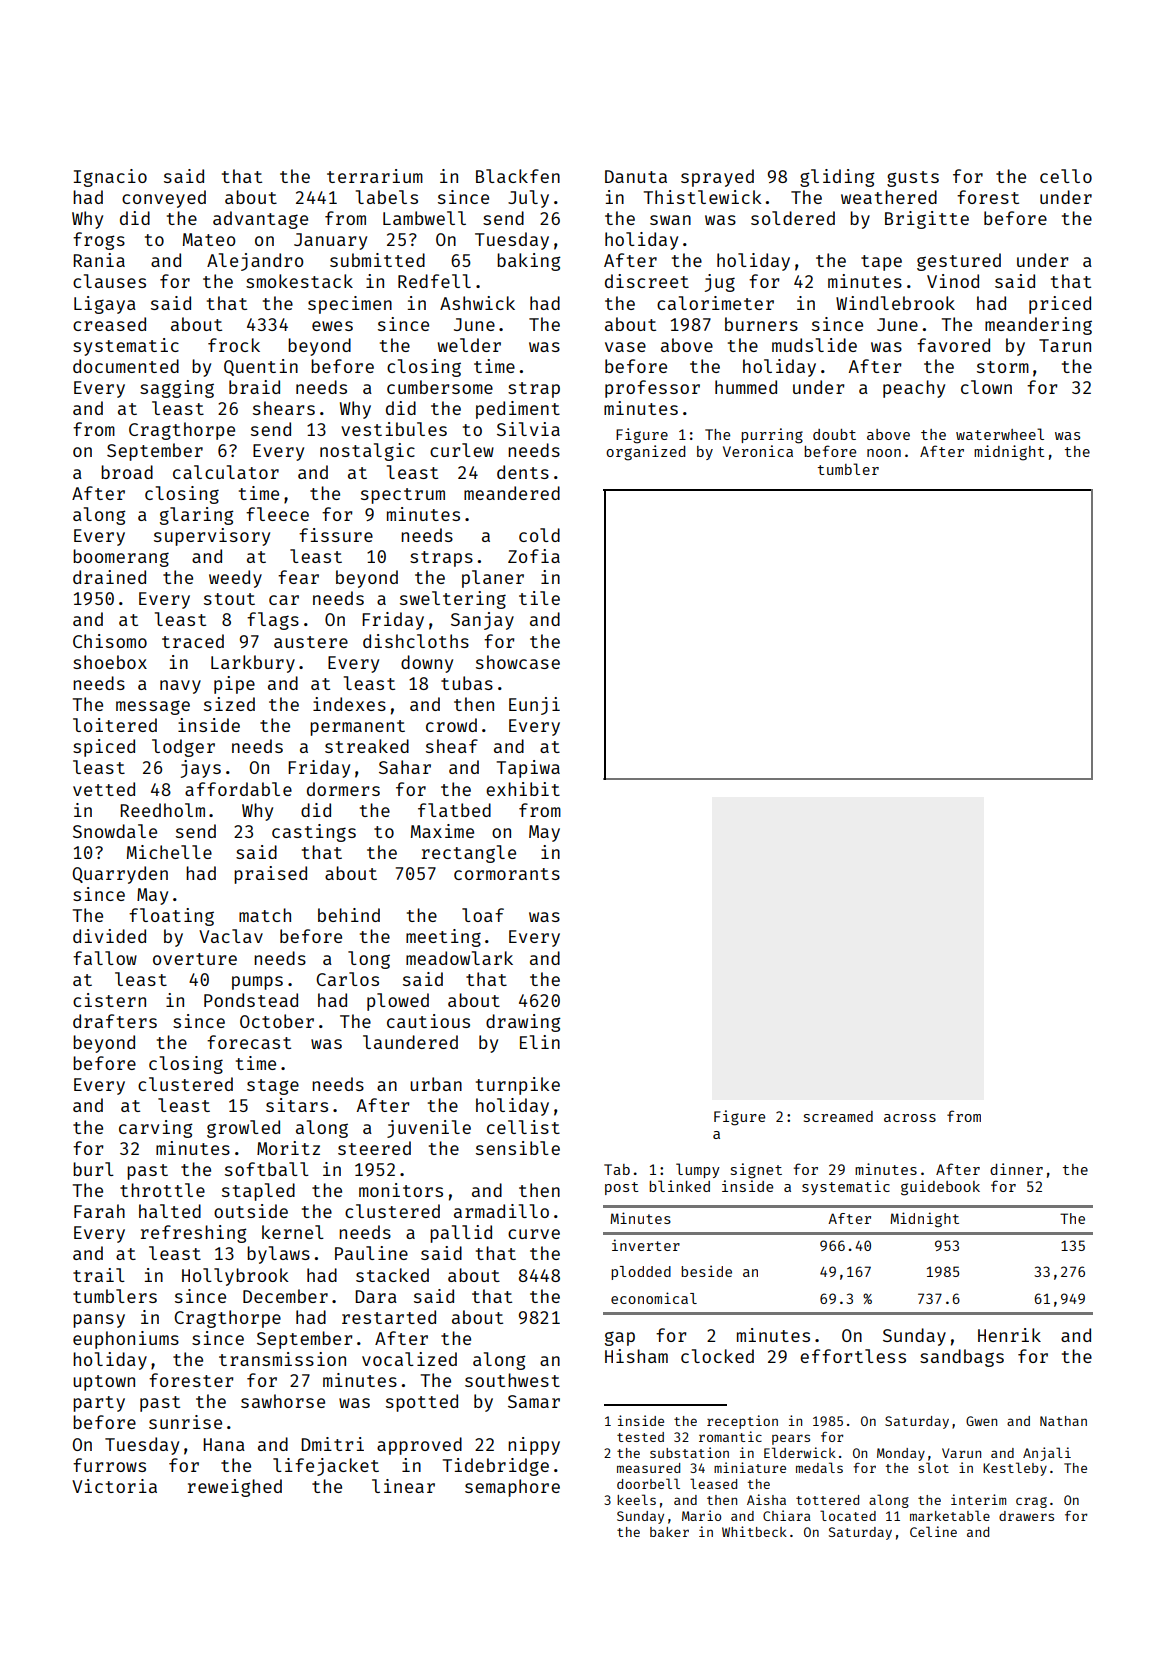 This document has height=1654, width=1165. I want to click on drawers, so click(1026, 1516).
